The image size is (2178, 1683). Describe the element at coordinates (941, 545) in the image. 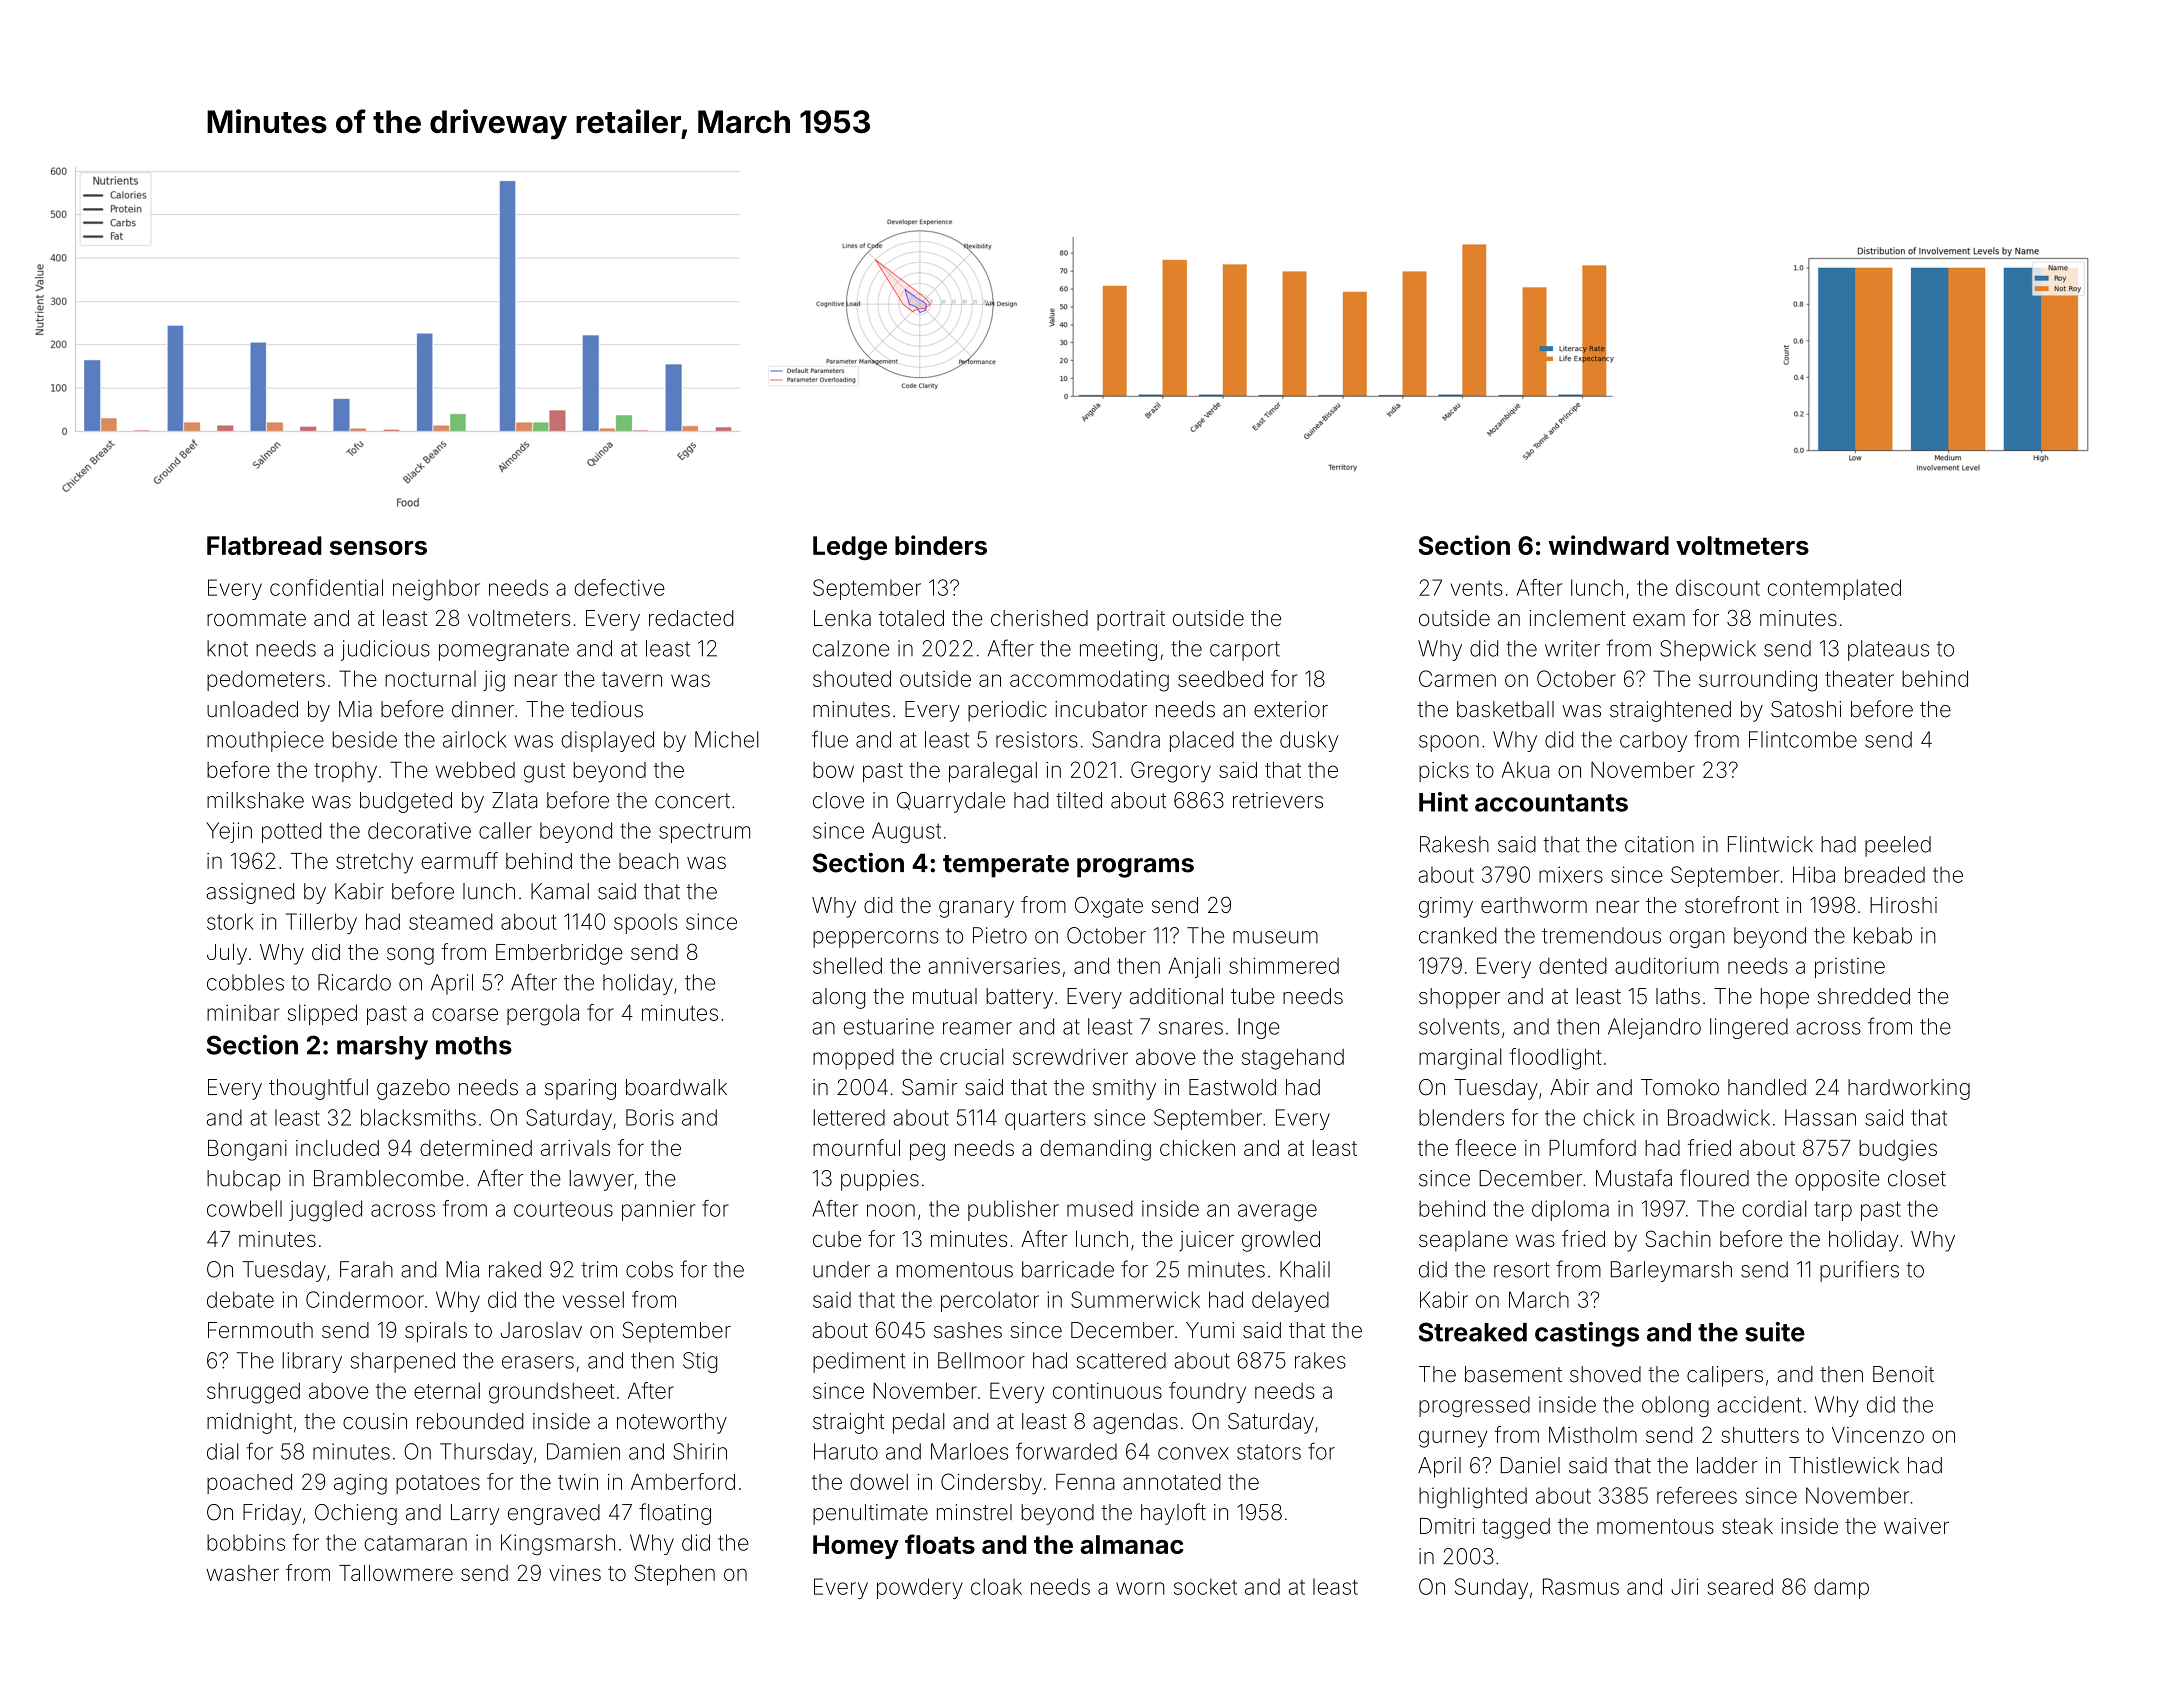

I see `binders` at that location.
